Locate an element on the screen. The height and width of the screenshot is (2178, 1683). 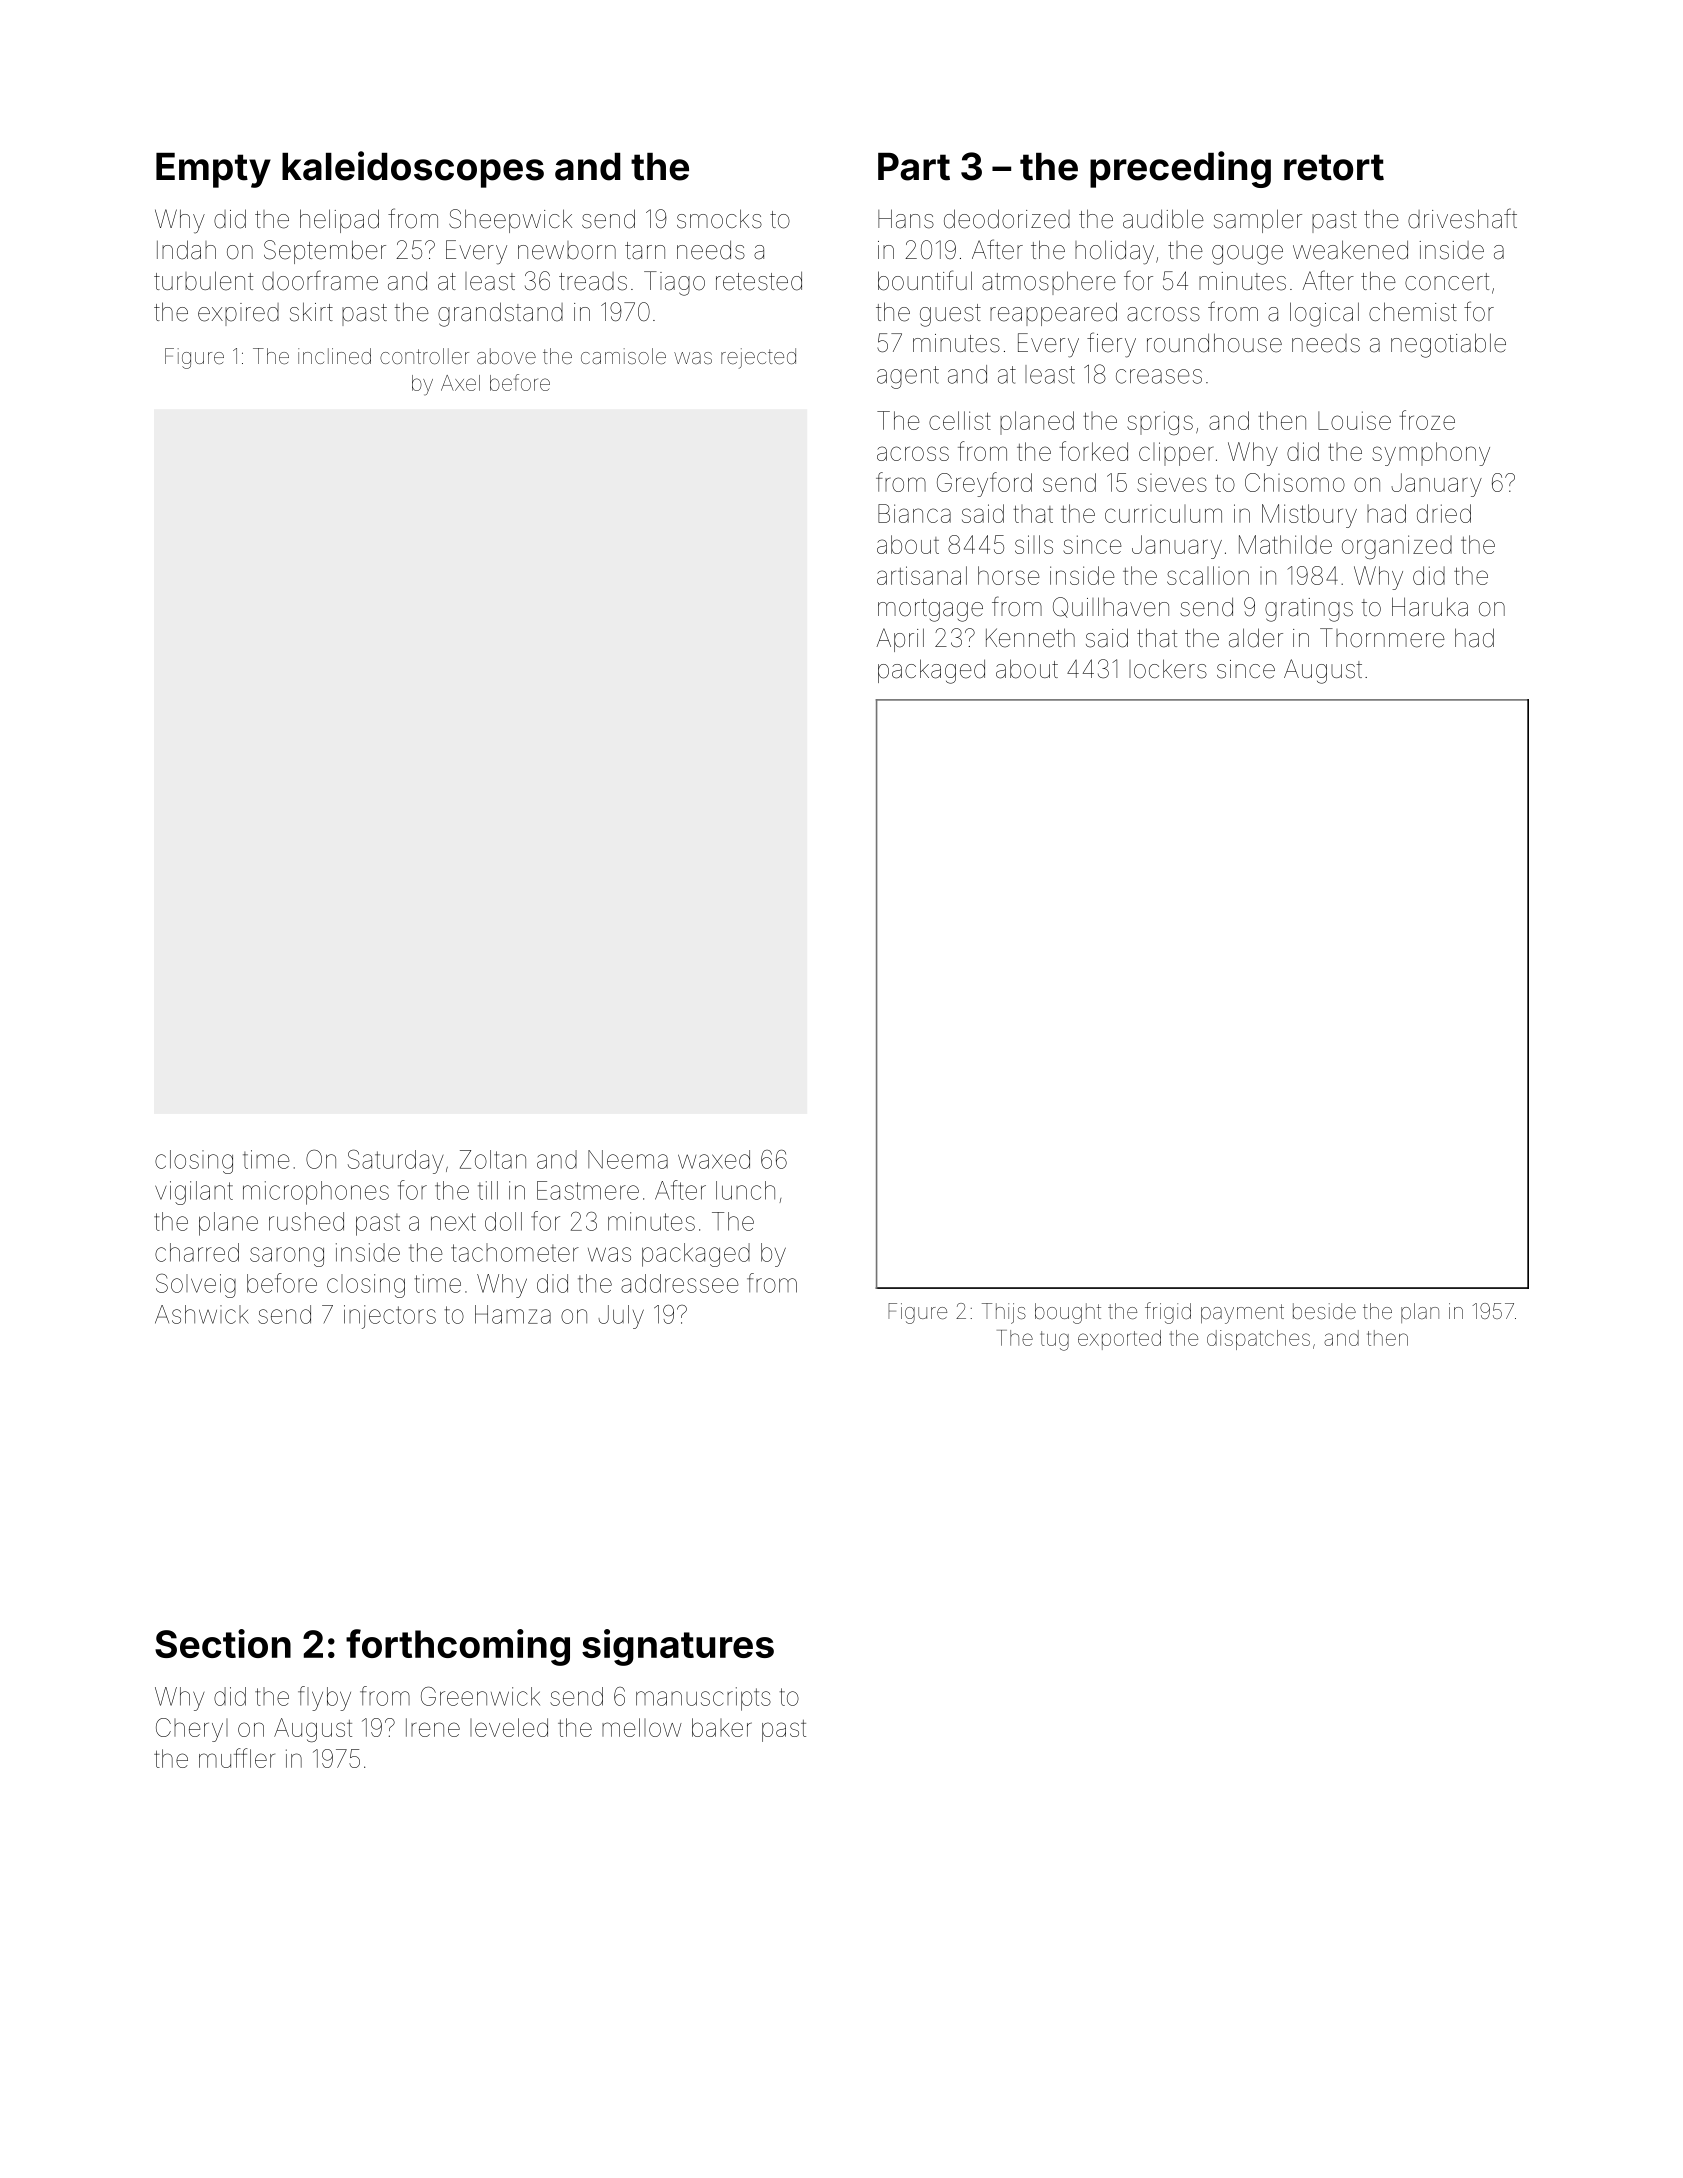
exported is located at coordinates (1119, 1340).
